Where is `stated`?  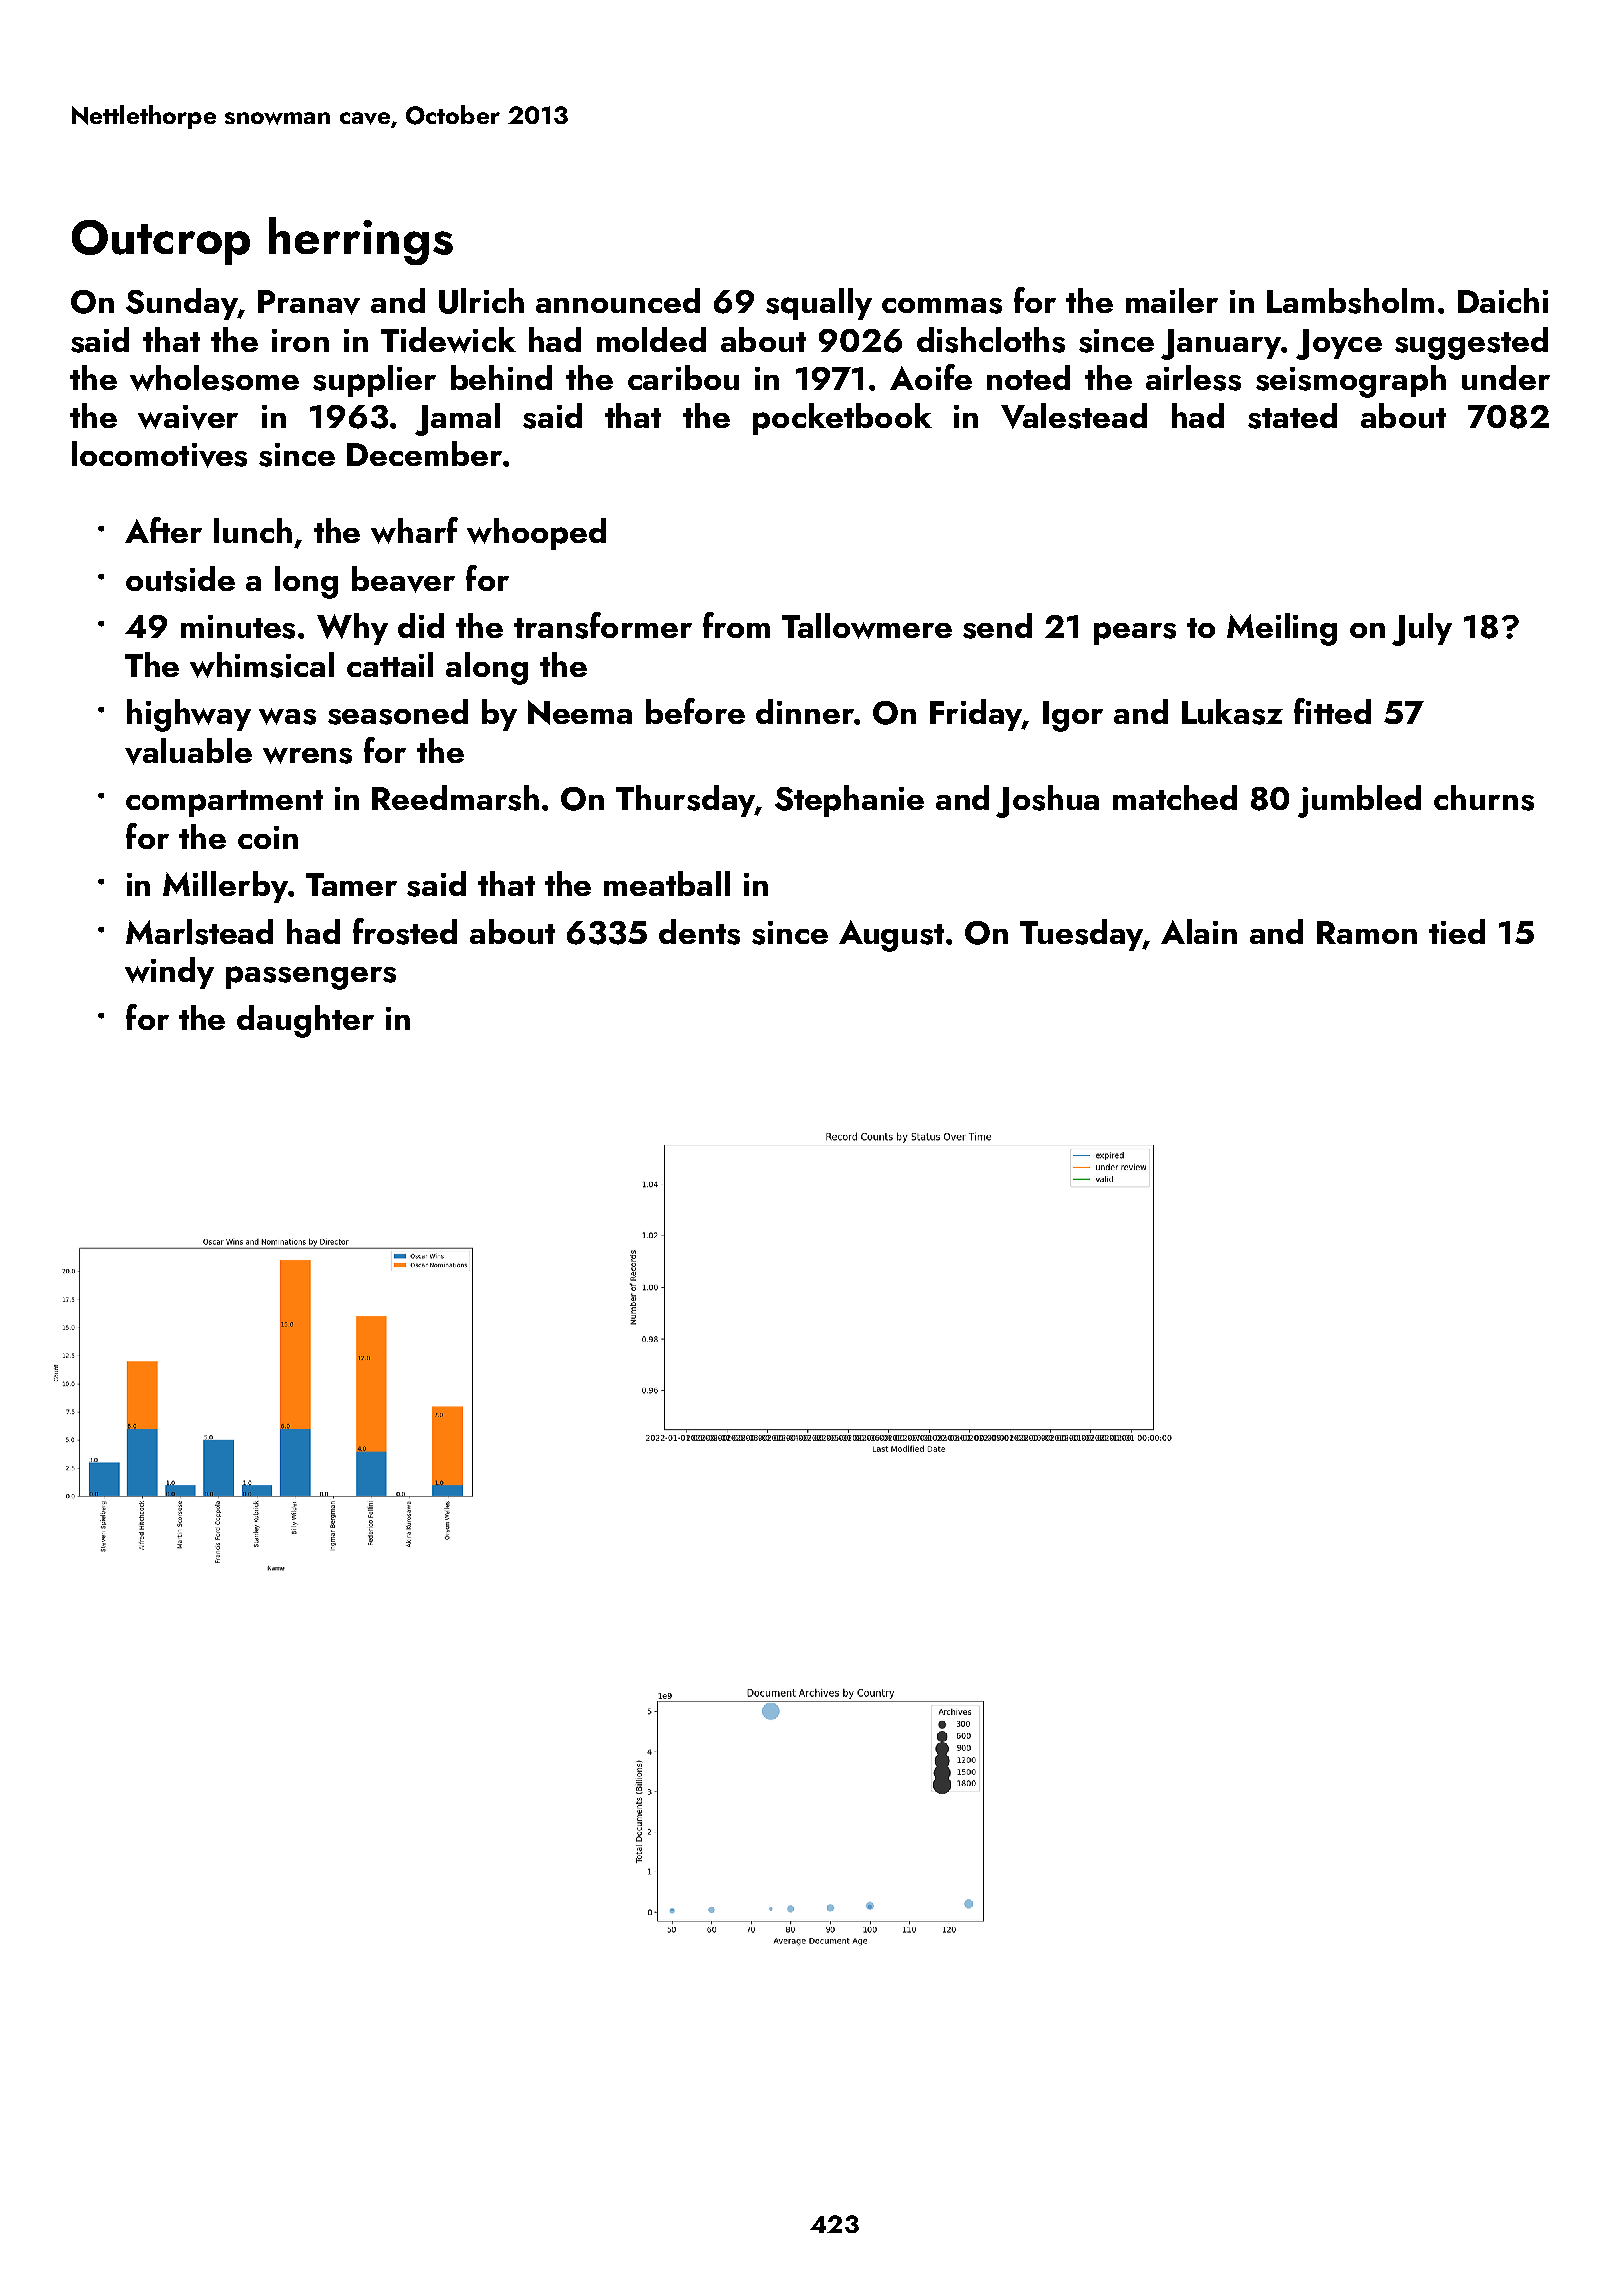
stated is located at coordinates (1292, 416).
